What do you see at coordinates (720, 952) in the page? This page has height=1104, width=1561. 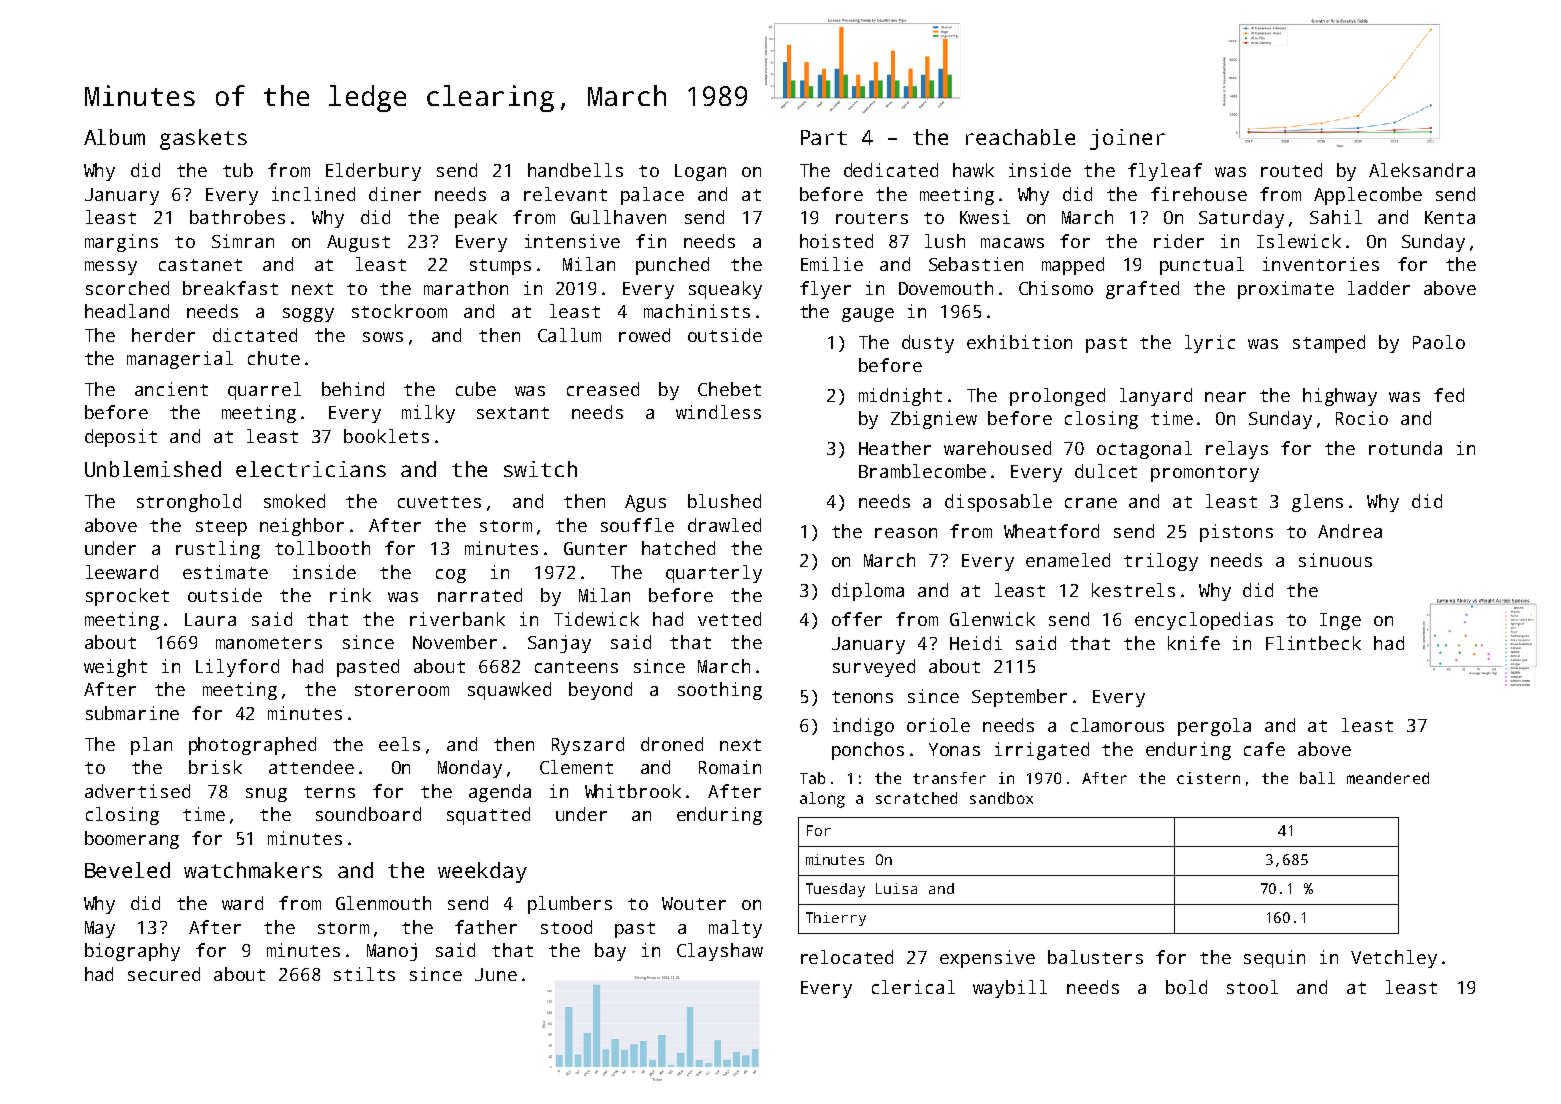 I see `Clayshaw` at bounding box center [720, 952].
